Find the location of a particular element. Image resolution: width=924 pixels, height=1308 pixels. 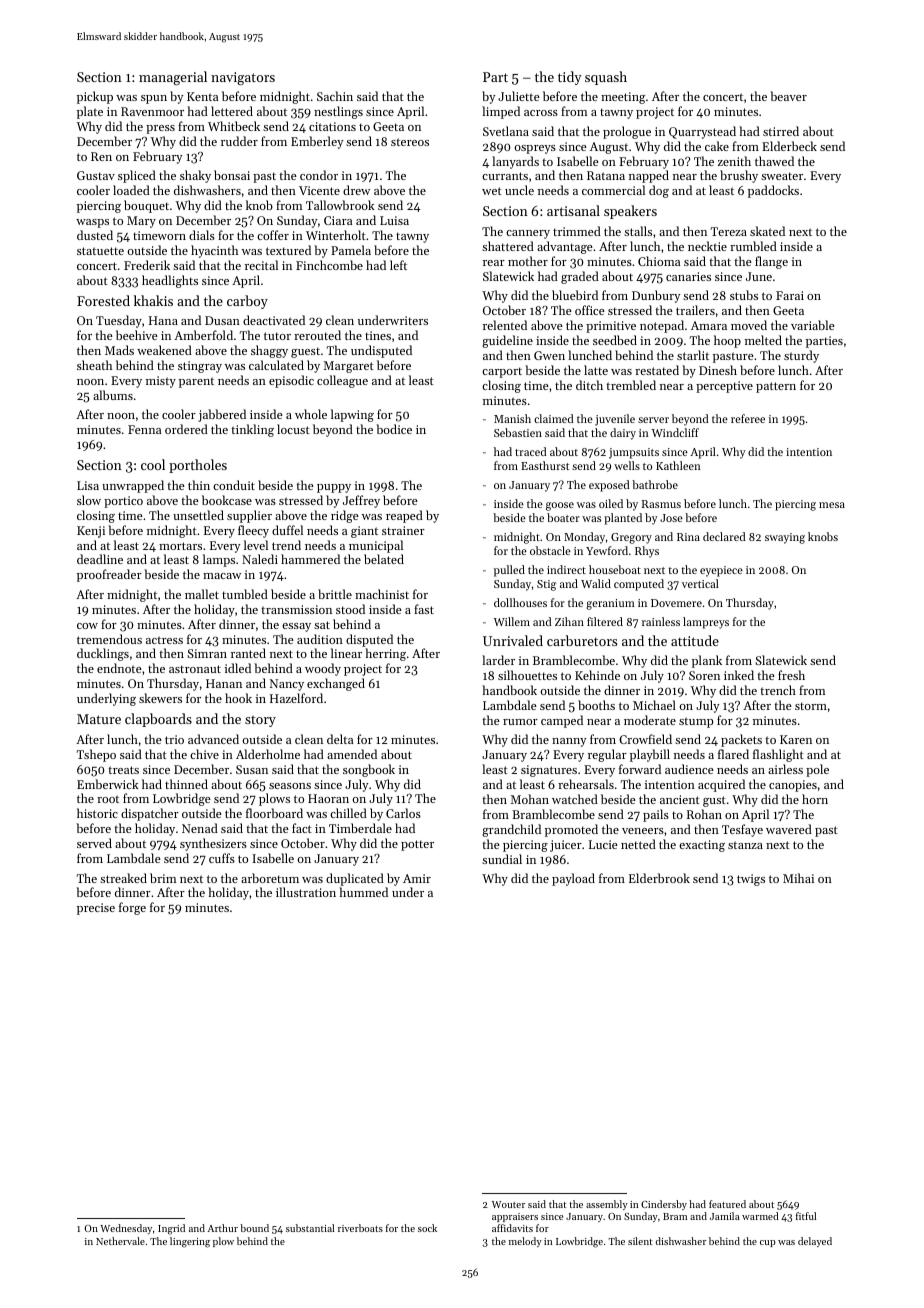

cup is located at coordinates (768, 1243).
